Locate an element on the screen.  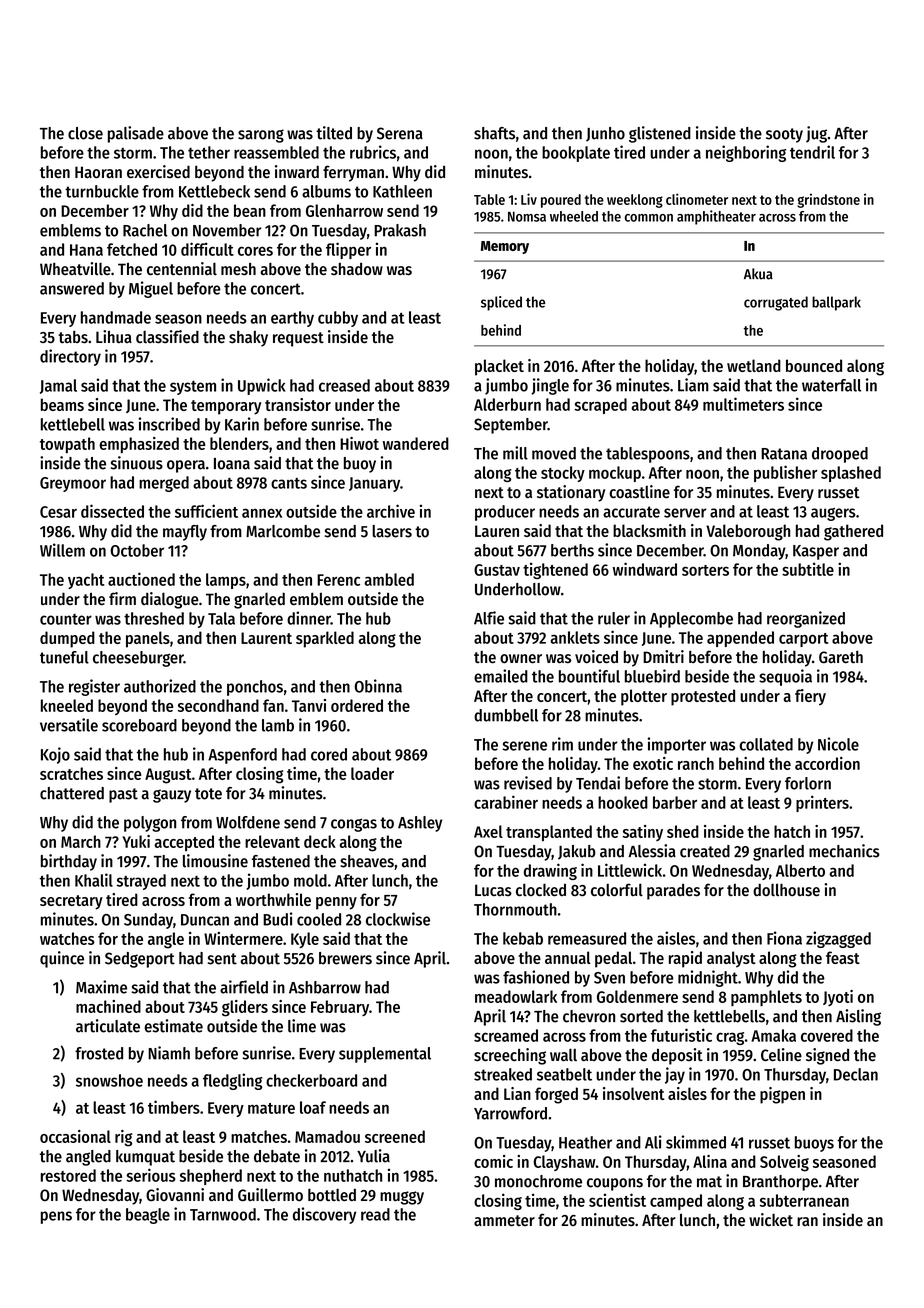
Rachel is located at coordinates (145, 230).
